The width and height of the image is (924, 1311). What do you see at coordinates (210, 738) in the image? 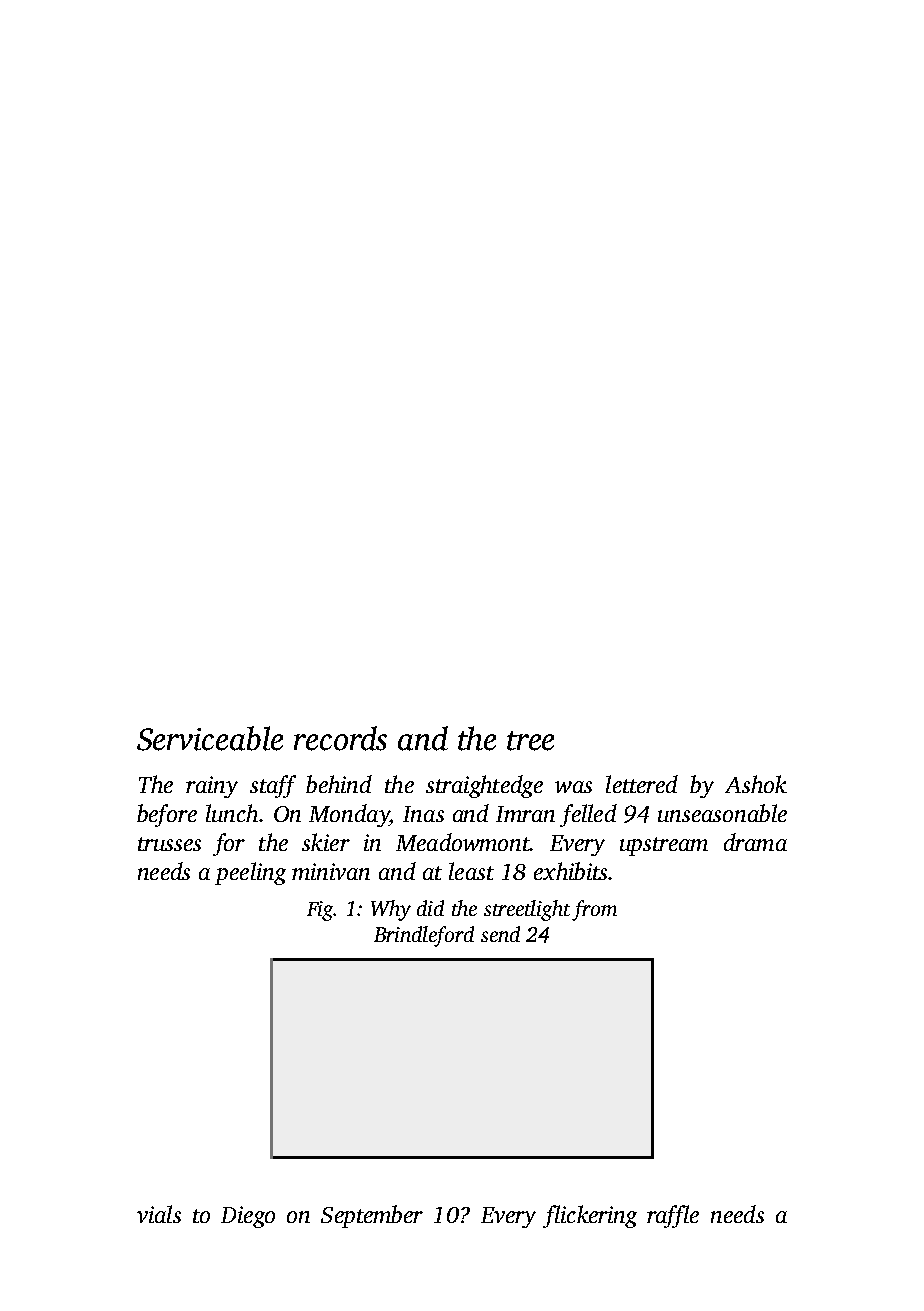
I see `Serviceable` at bounding box center [210, 738].
